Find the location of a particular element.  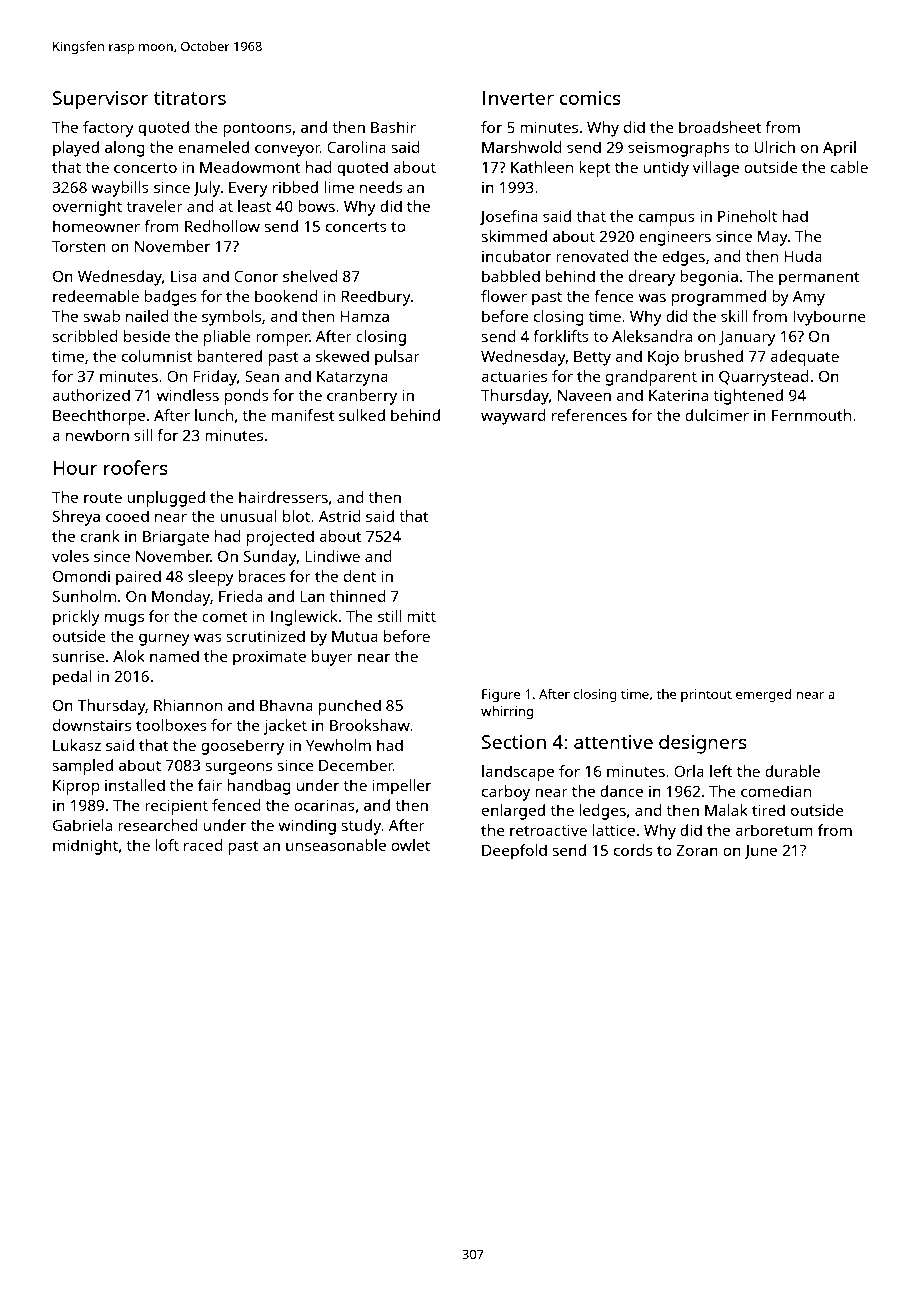

Figure is located at coordinates (501, 695).
